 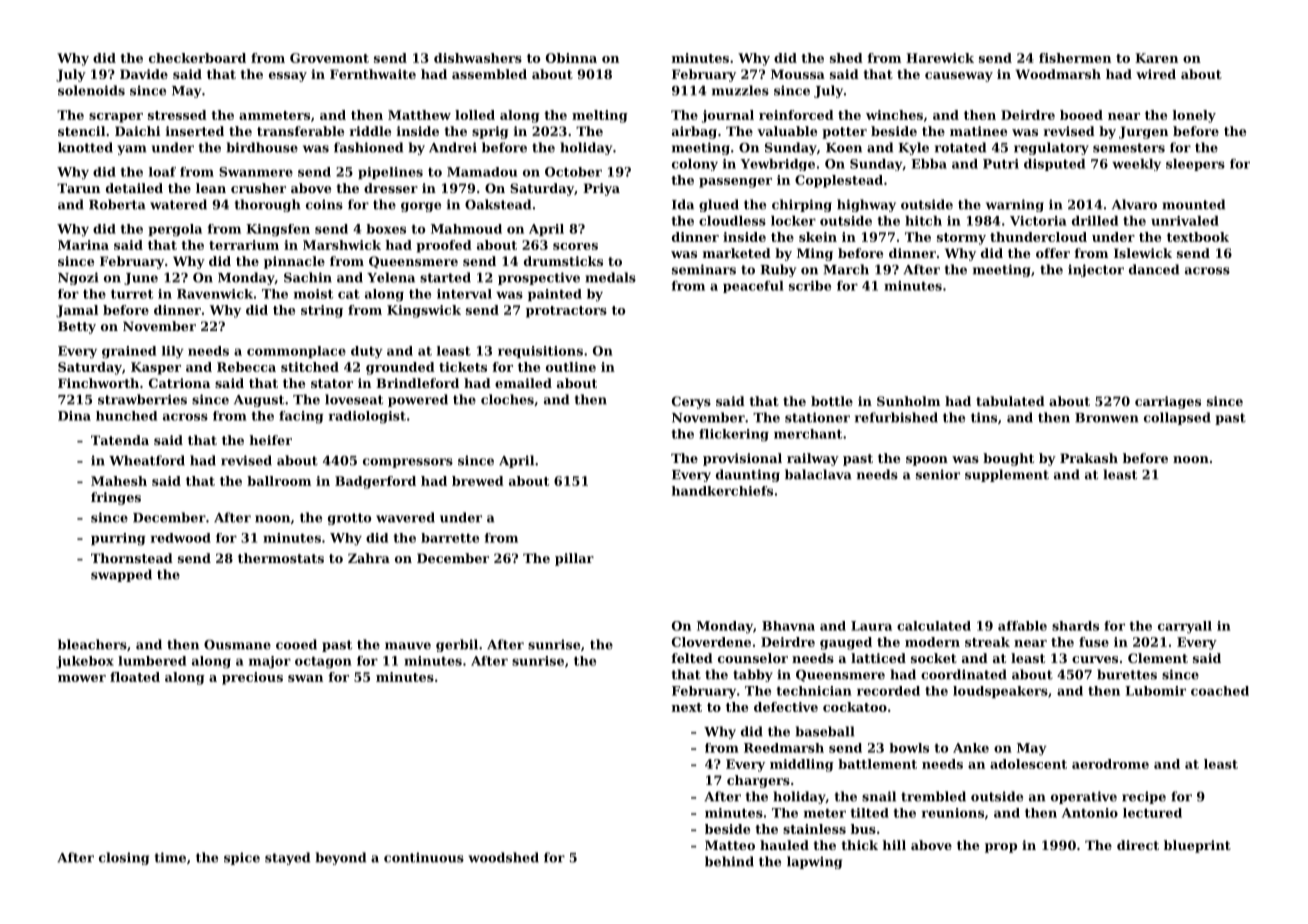 I want to click on danced, so click(x=1154, y=269).
